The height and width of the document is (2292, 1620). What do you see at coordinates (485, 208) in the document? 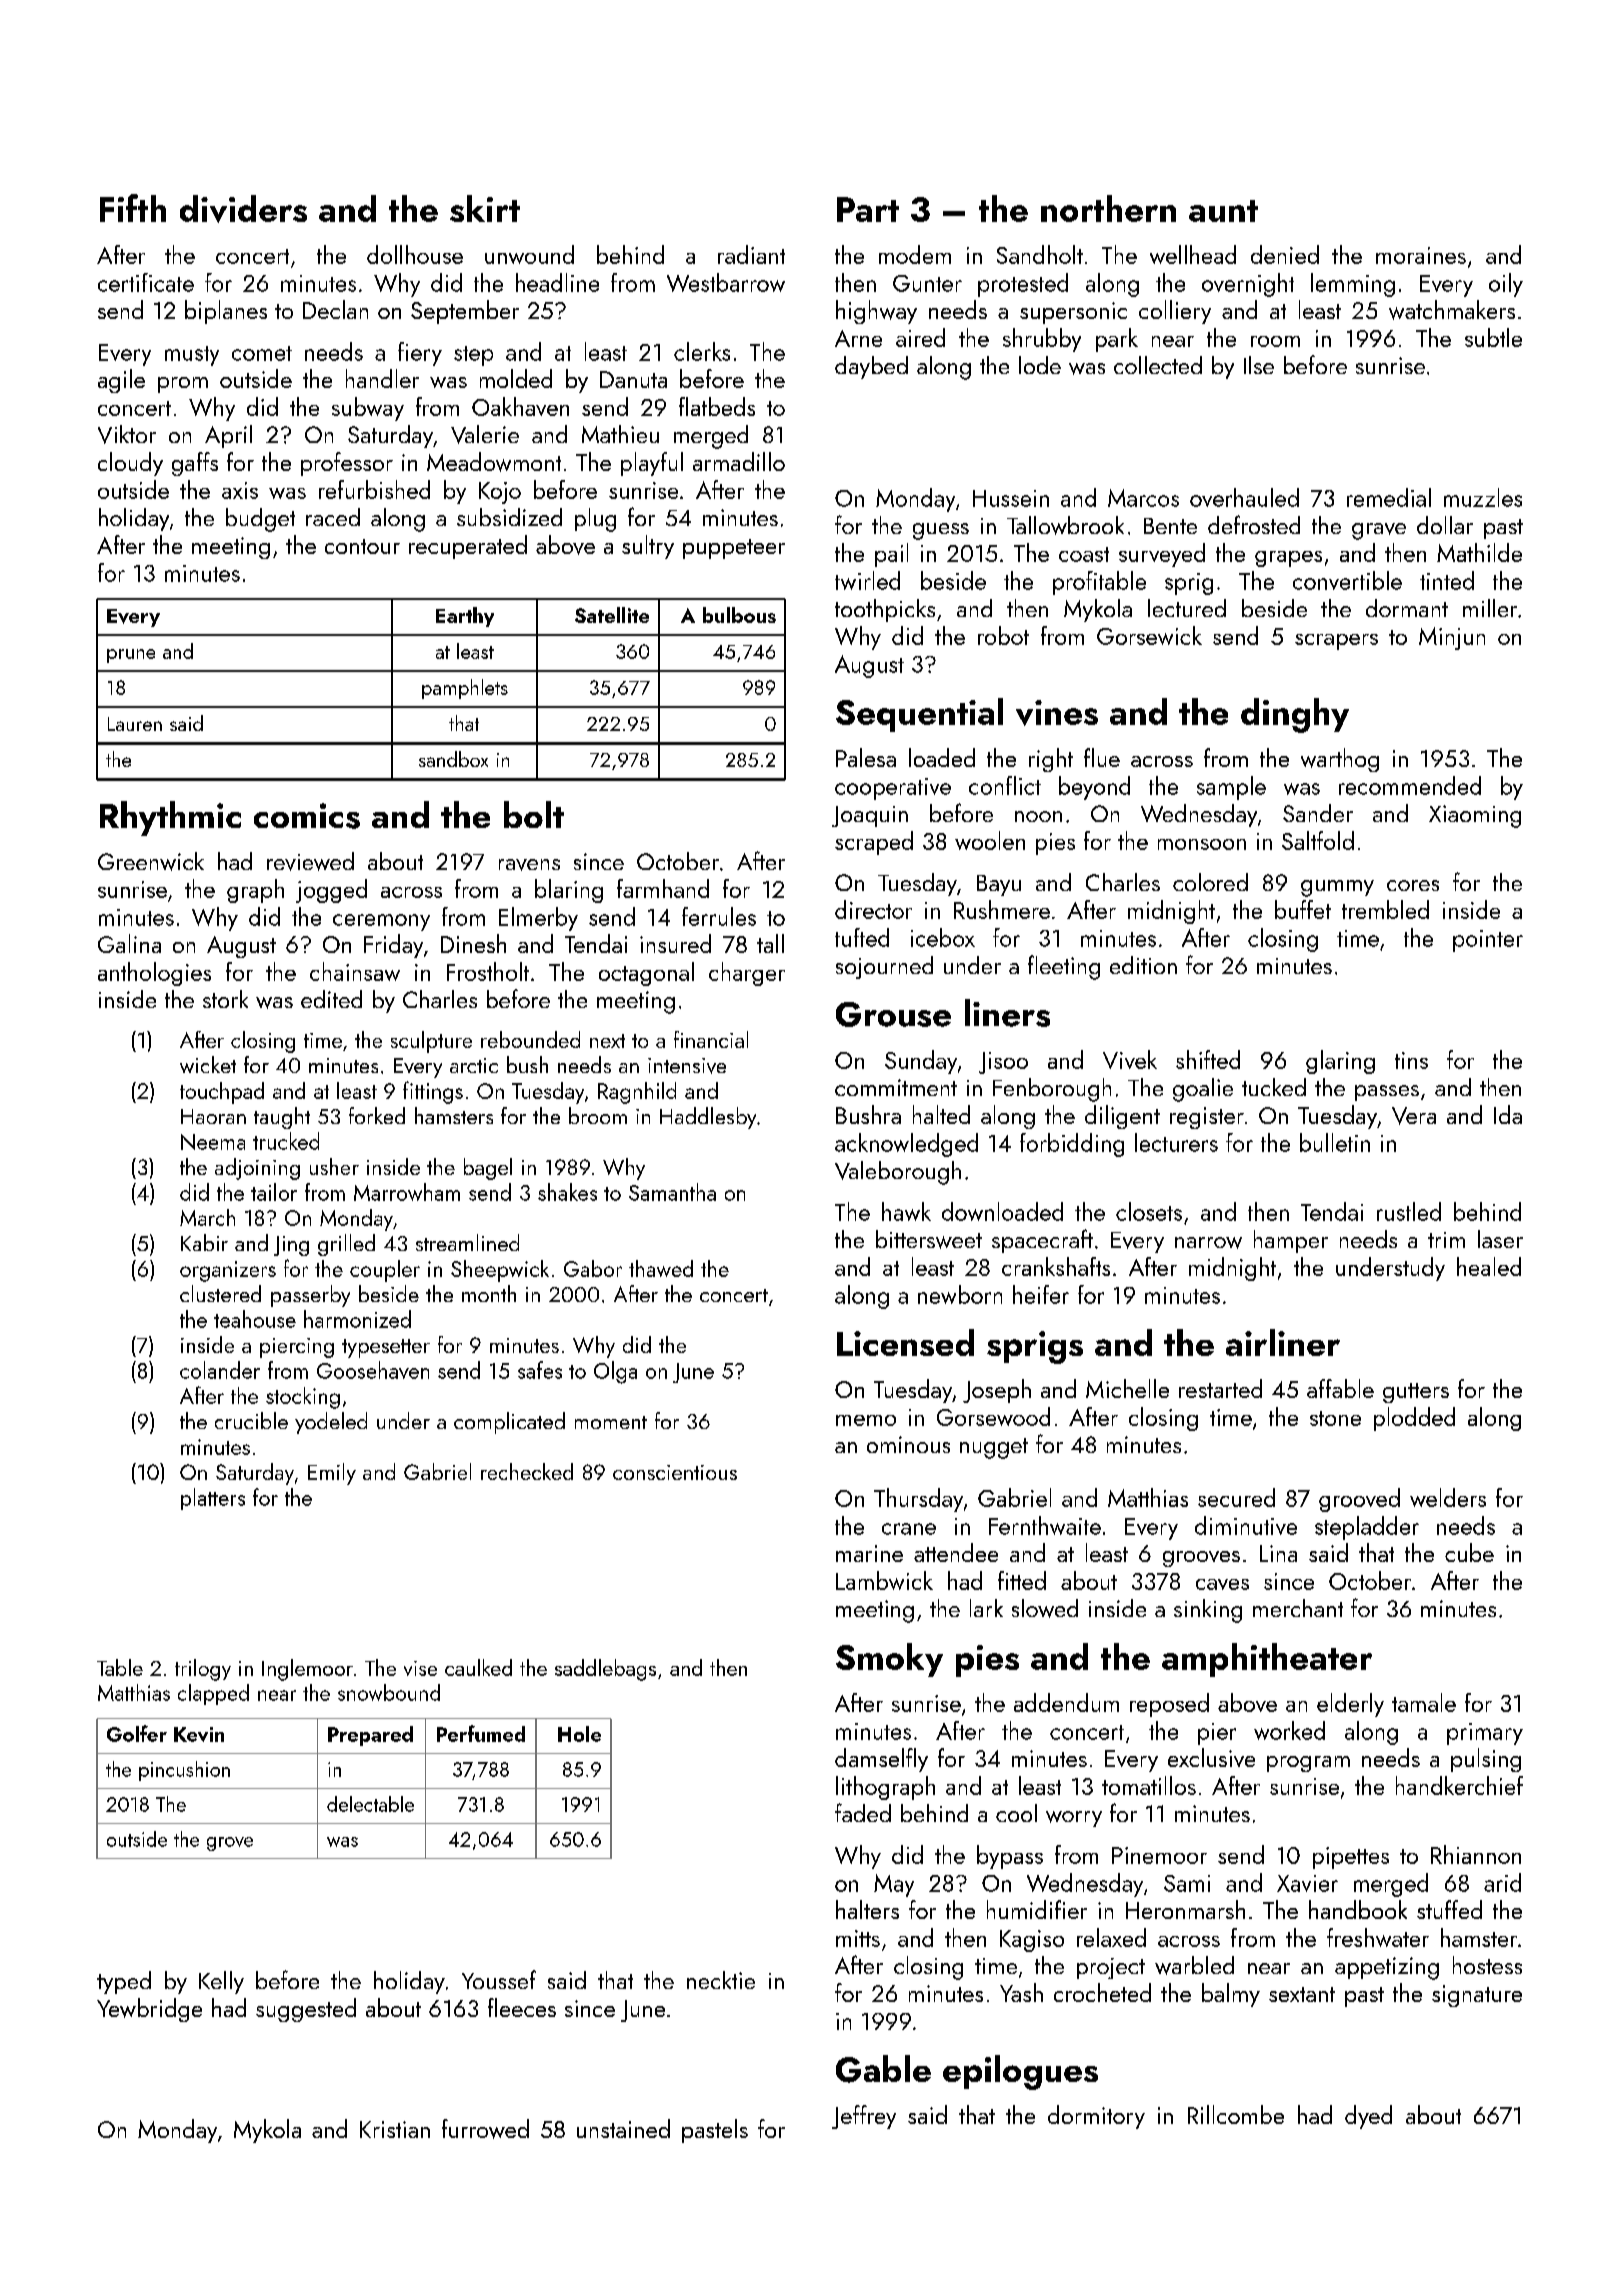
I see `skirt` at bounding box center [485, 208].
